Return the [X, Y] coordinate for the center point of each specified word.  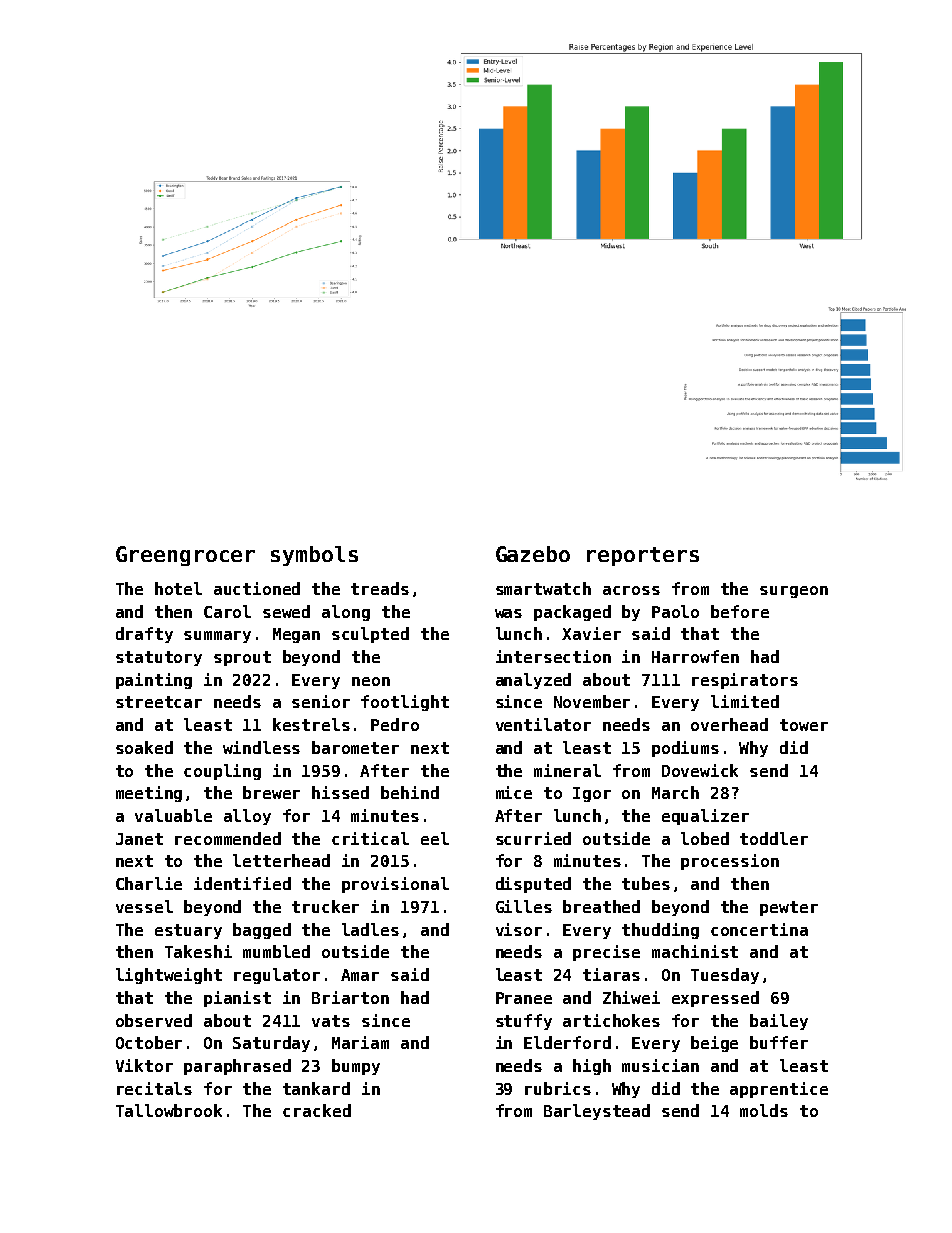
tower [804, 725]
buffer [779, 1042]
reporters [643, 556]
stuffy [524, 1022]
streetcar [159, 702]
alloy [247, 817]
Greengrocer [185, 556]
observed [154, 1020]
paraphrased [237, 1067]
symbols [314, 556]
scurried [533, 838]
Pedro [395, 724]
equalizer [705, 817]
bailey [779, 1022]
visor [519, 929]
